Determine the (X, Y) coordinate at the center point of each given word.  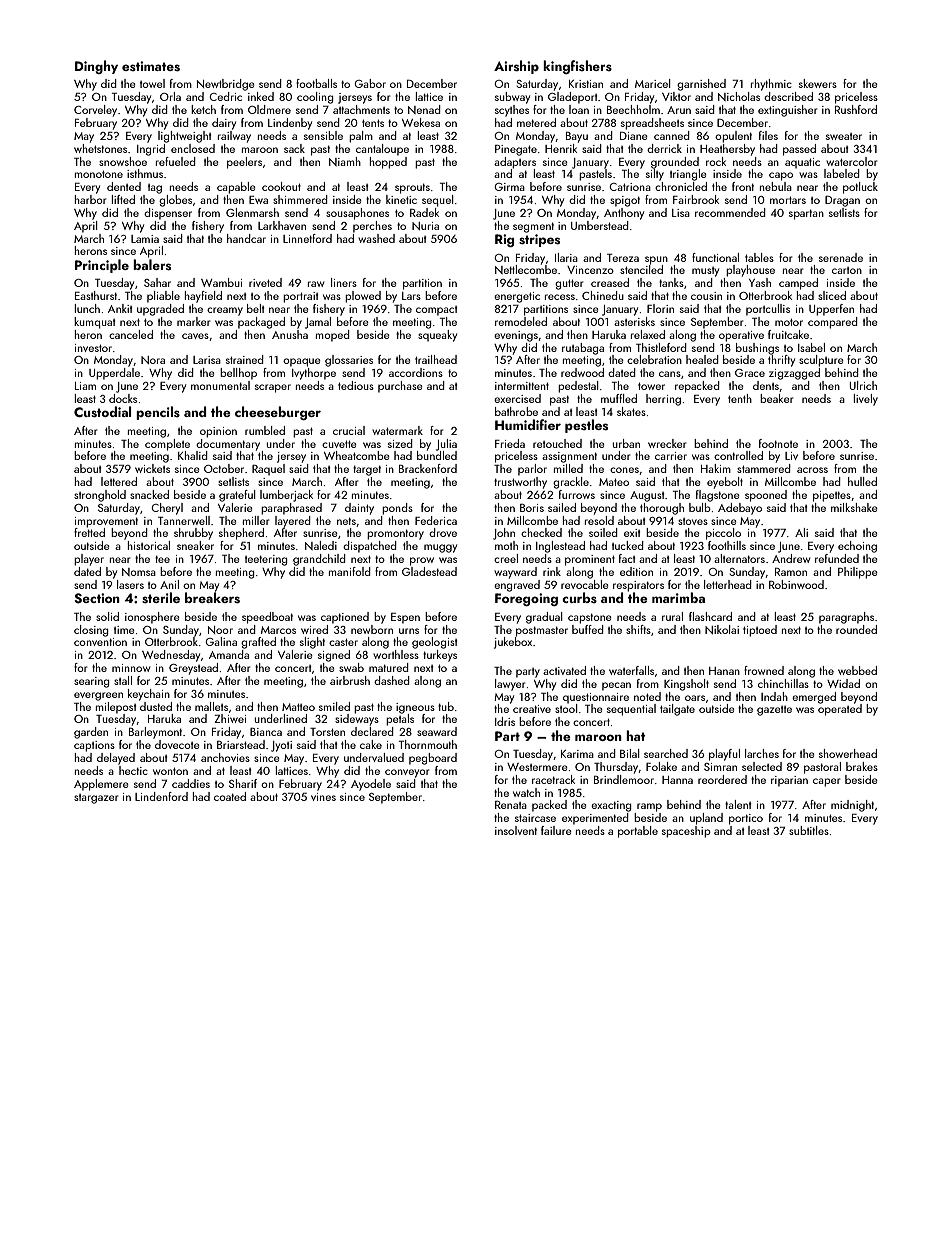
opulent (733, 137)
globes (175, 201)
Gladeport (572, 98)
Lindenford (161, 796)
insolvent (516, 830)
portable (638, 832)
